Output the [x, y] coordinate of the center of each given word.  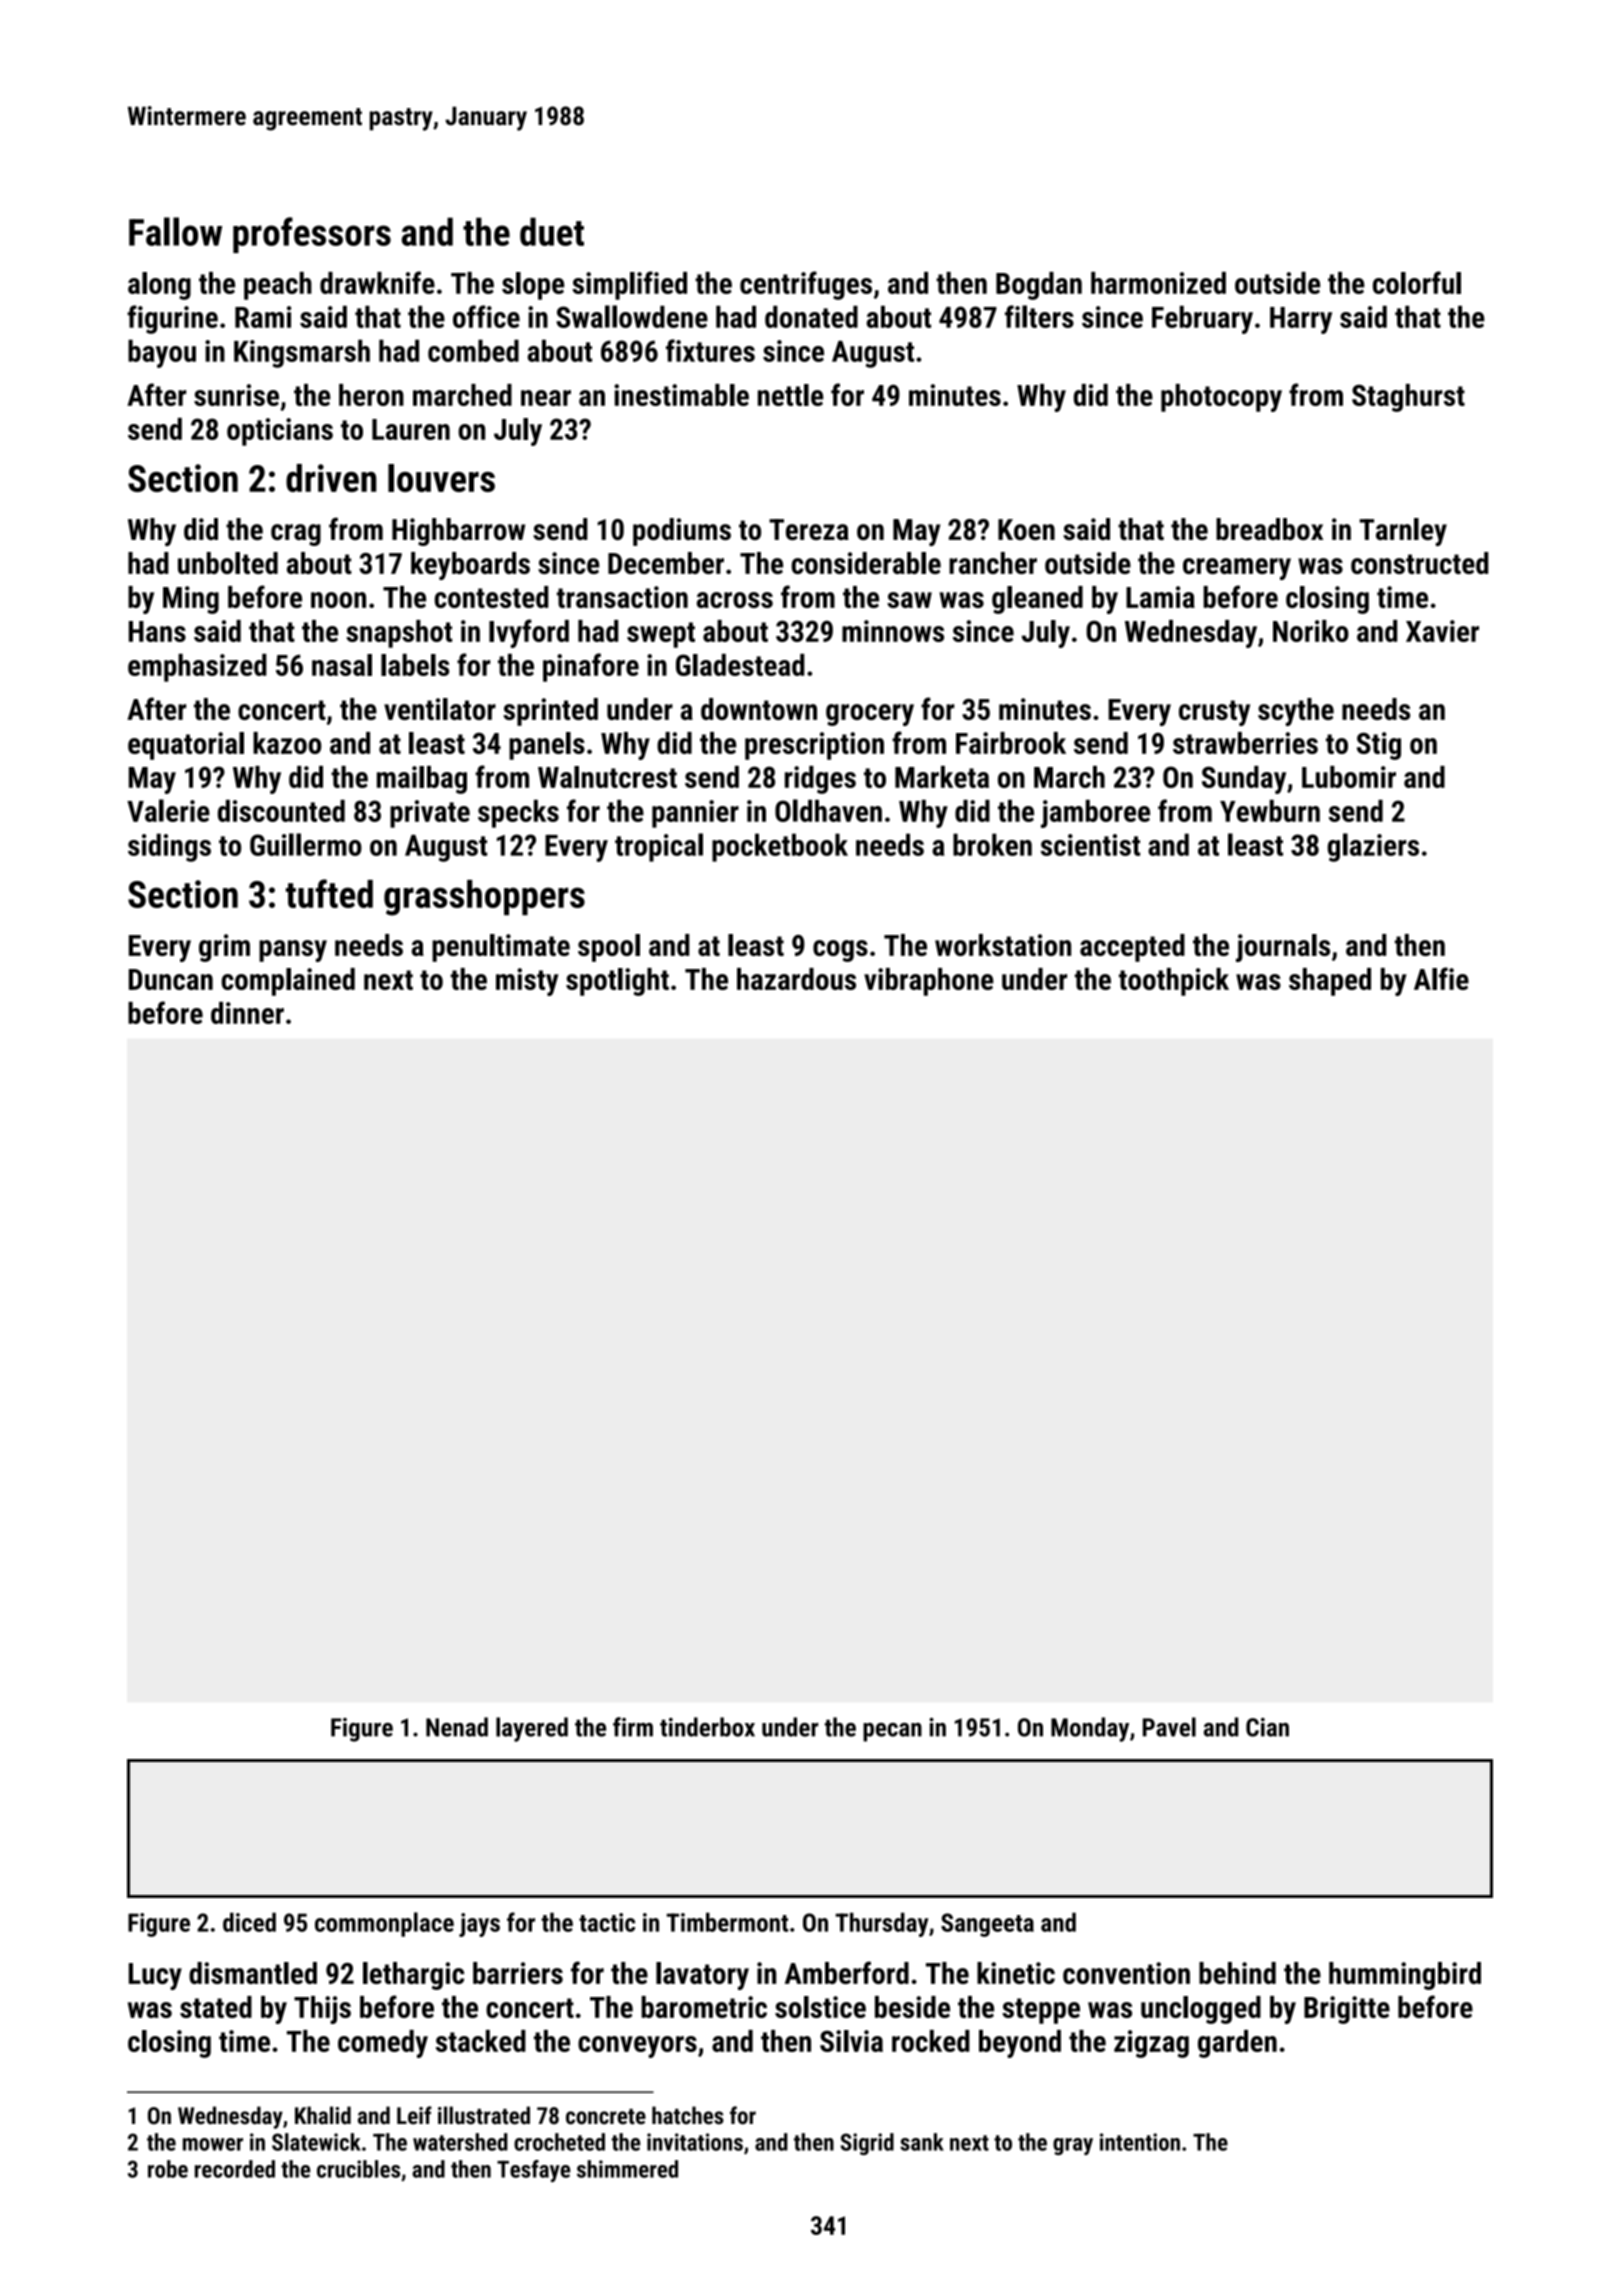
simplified [629, 285]
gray [1073, 2146]
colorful [1417, 282]
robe [168, 2169]
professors [312, 235]
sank [922, 2142]
